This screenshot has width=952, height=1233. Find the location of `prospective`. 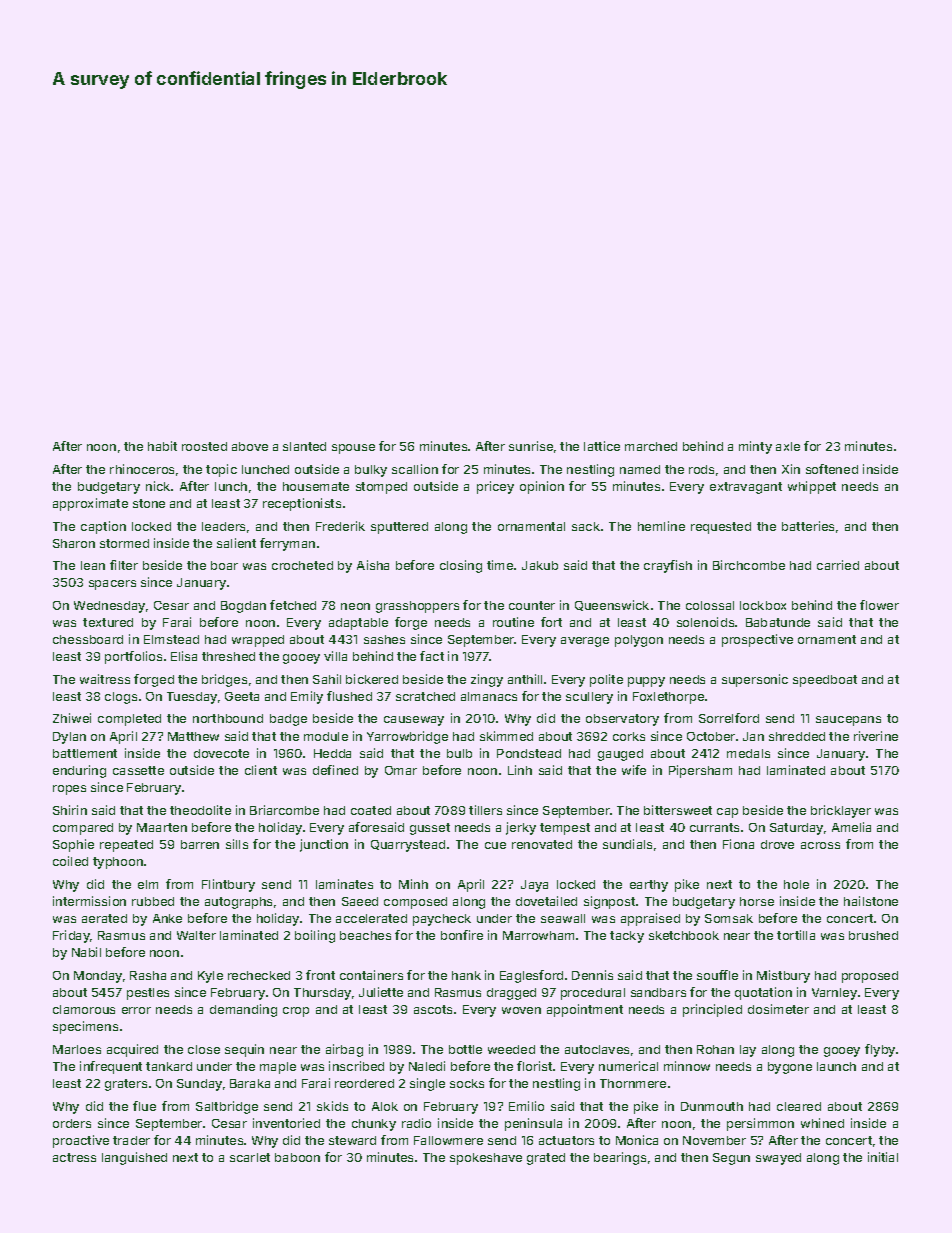

prospective is located at coordinates (757, 640).
